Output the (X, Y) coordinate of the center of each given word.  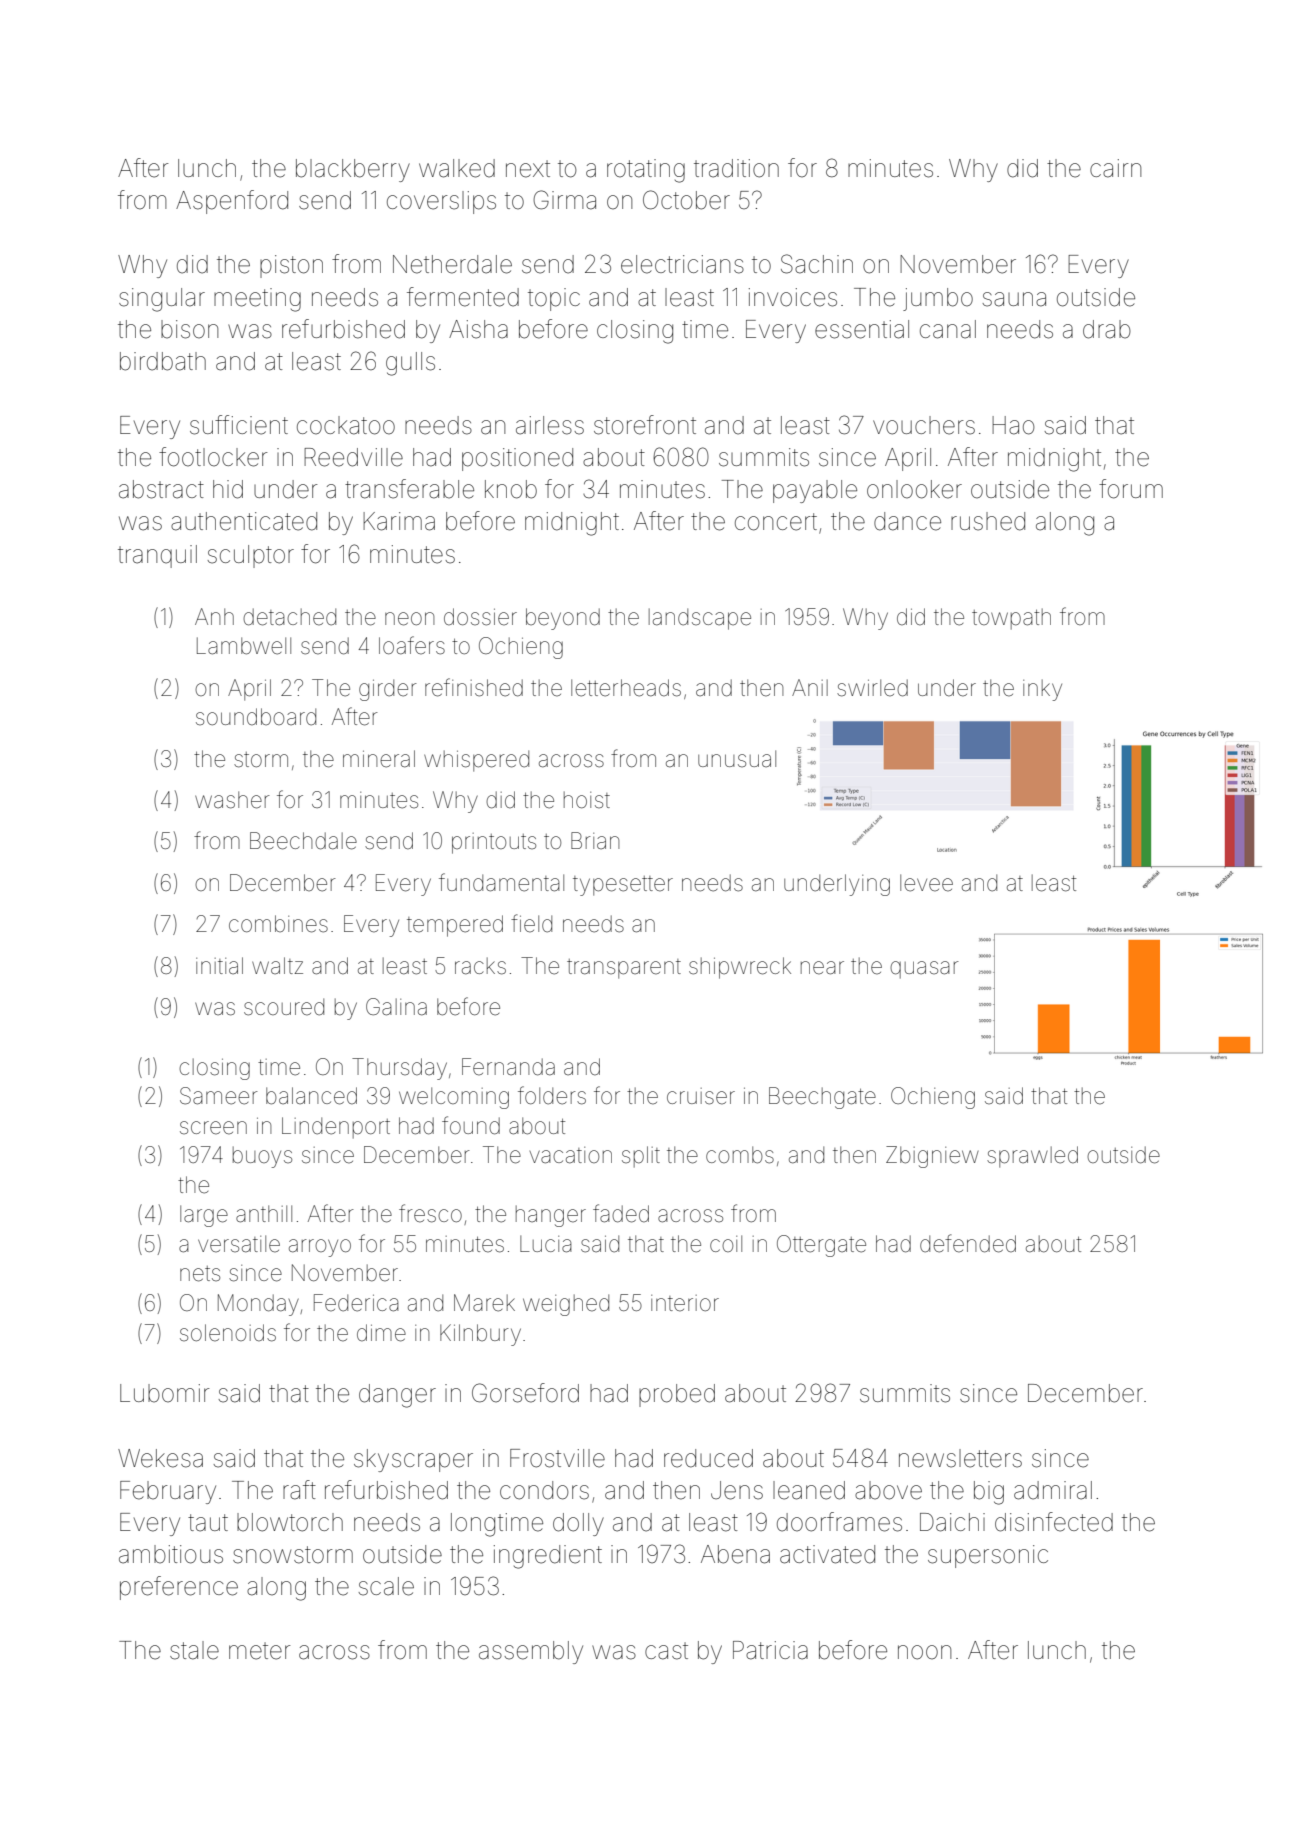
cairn (1115, 168)
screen (213, 1128)
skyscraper (413, 1460)
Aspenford (232, 202)
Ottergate (821, 1246)
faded (621, 1213)
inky (1042, 690)
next (528, 169)
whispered (476, 761)
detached (289, 617)
